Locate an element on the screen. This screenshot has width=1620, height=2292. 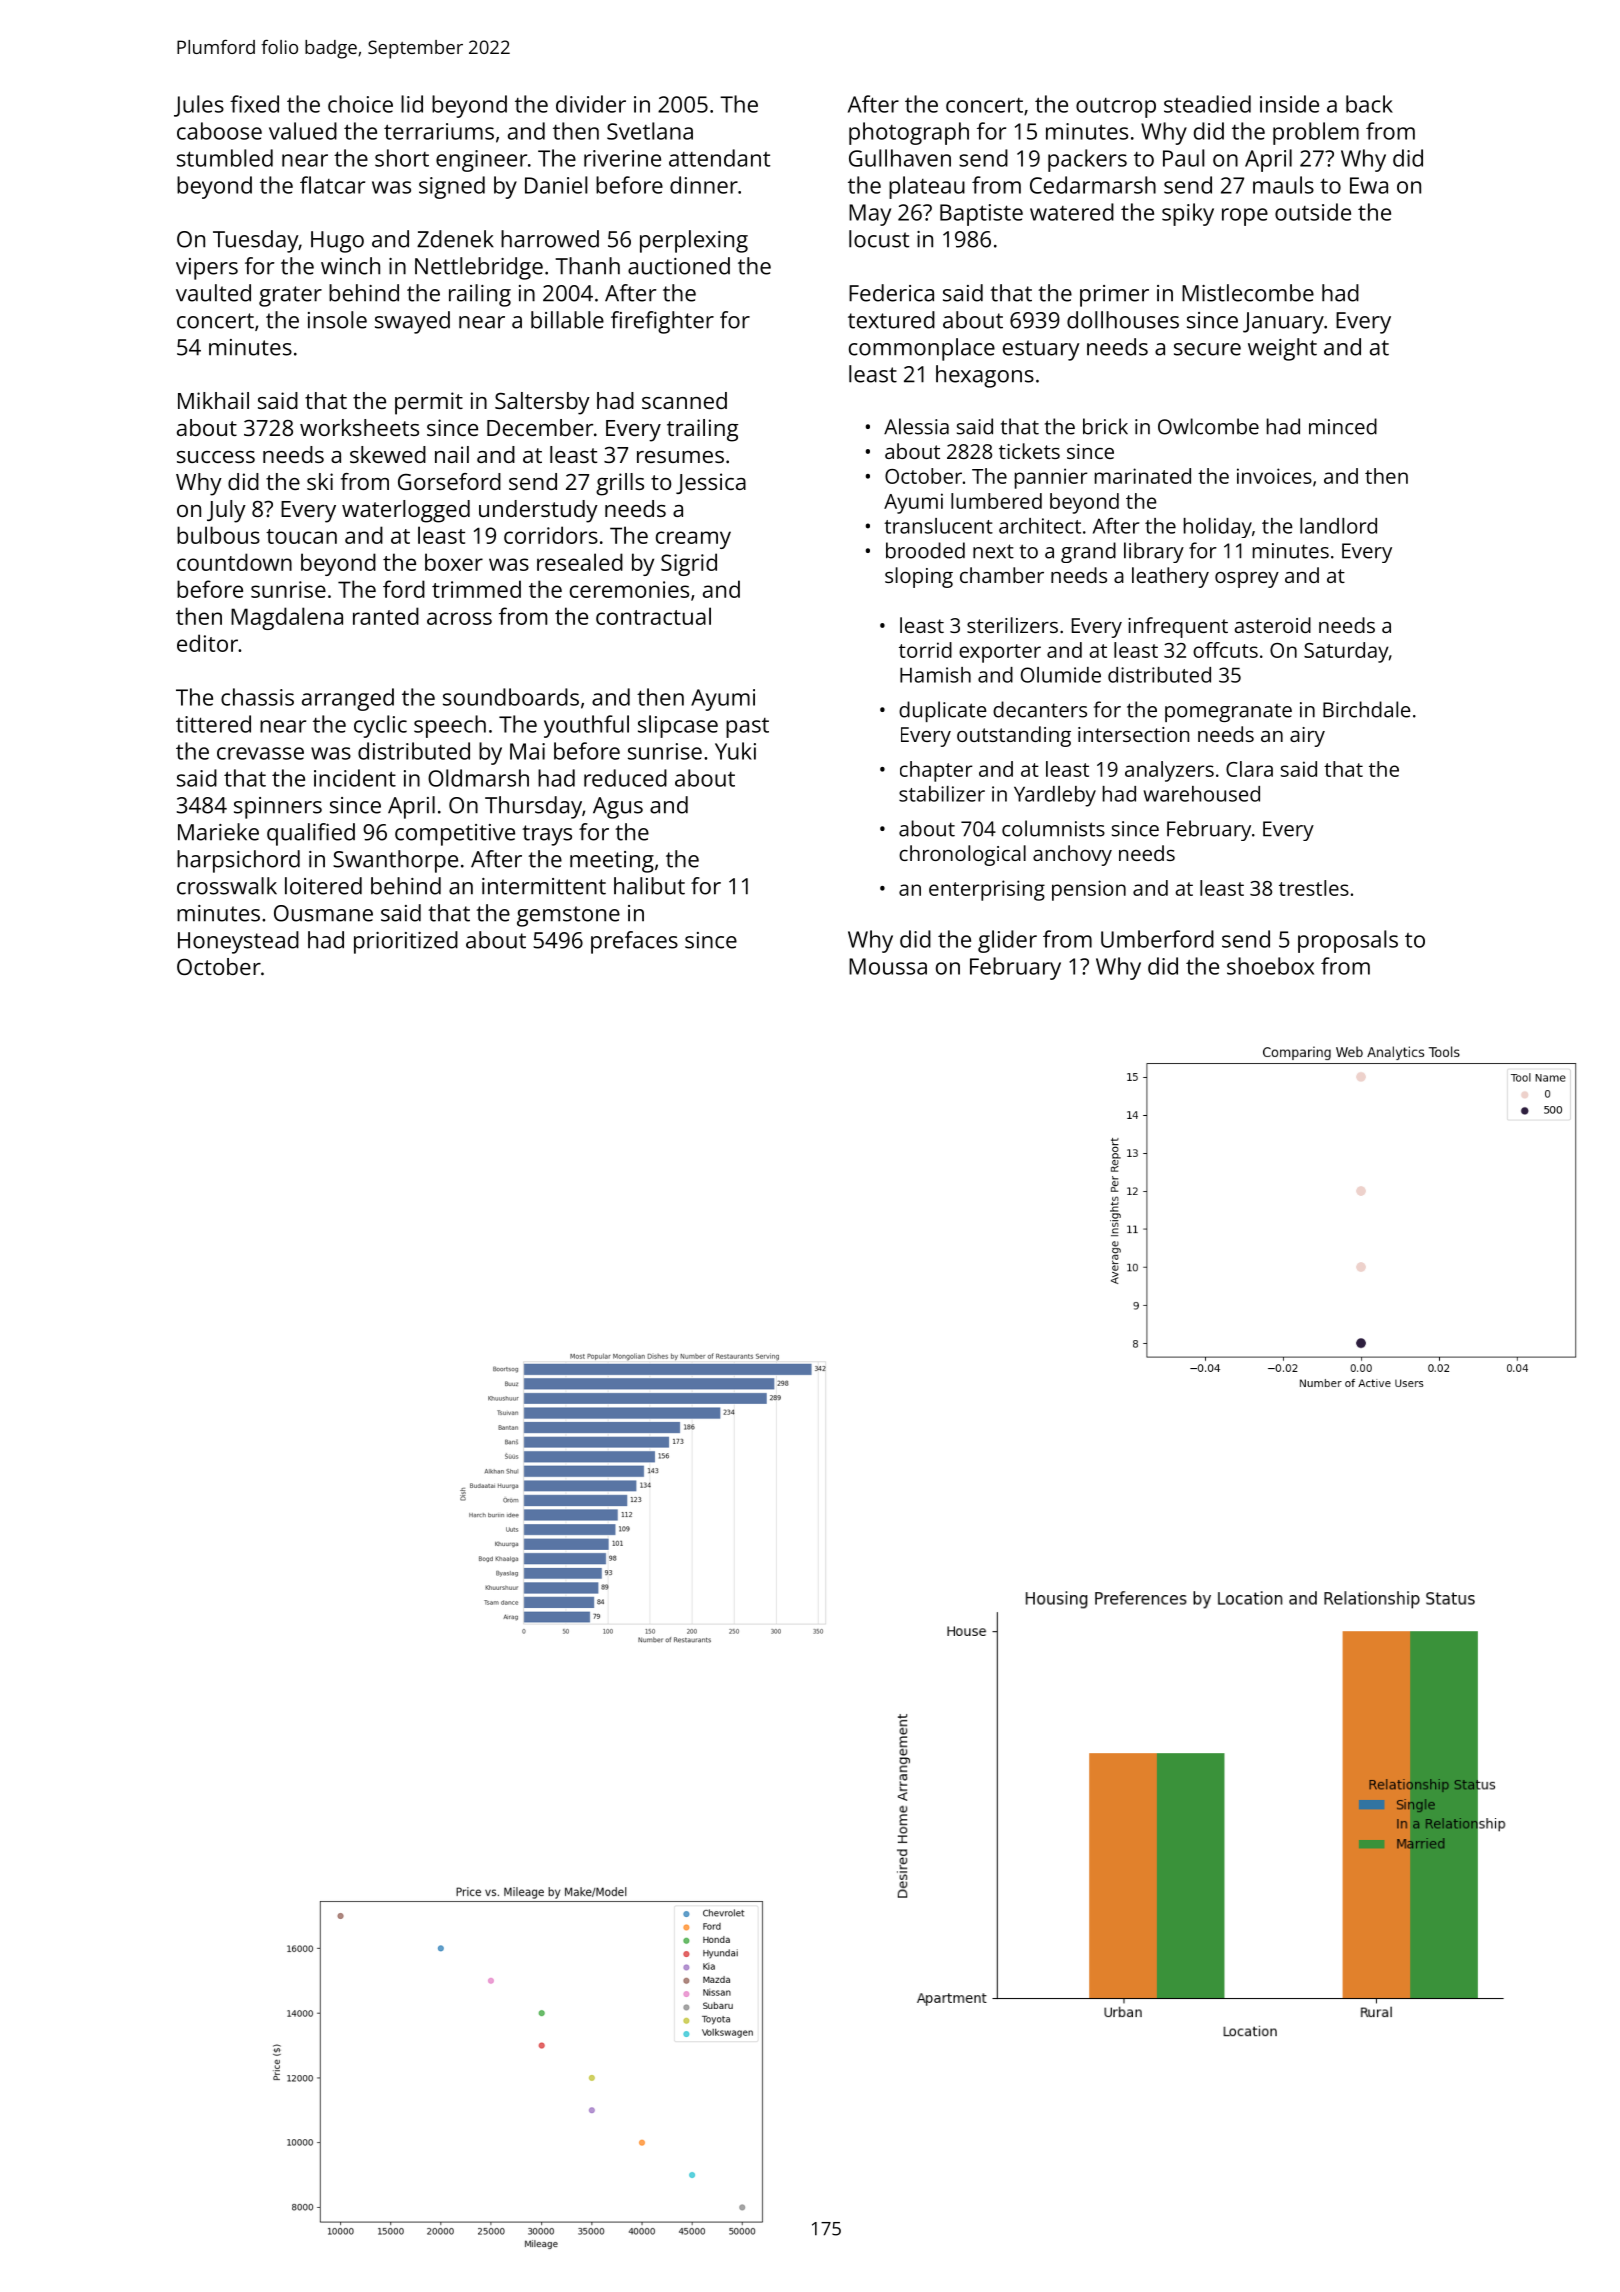
Jessica is located at coordinates (711, 483).
